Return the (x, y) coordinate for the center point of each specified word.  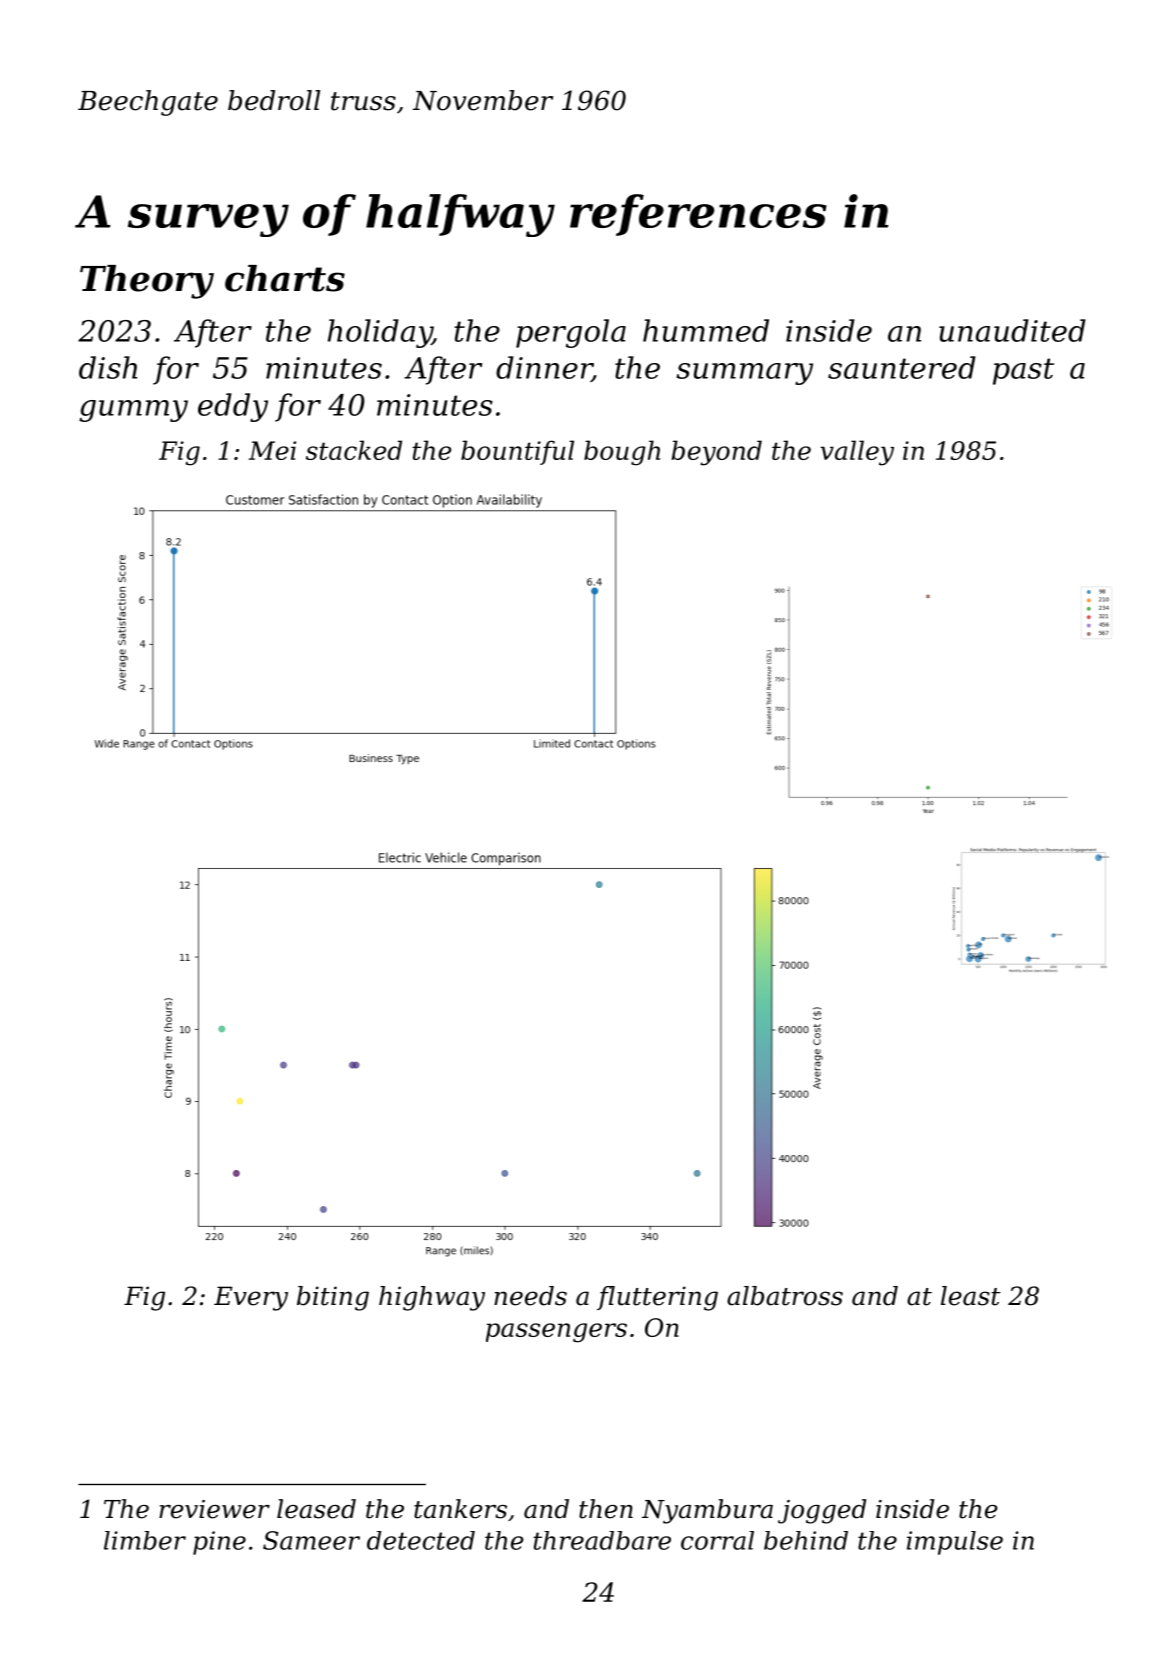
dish (108, 367)
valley (857, 453)
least (971, 1296)
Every (251, 1298)
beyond (716, 453)
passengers (556, 1333)
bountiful (517, 452)
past (1023, 371)
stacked (354, 450)
